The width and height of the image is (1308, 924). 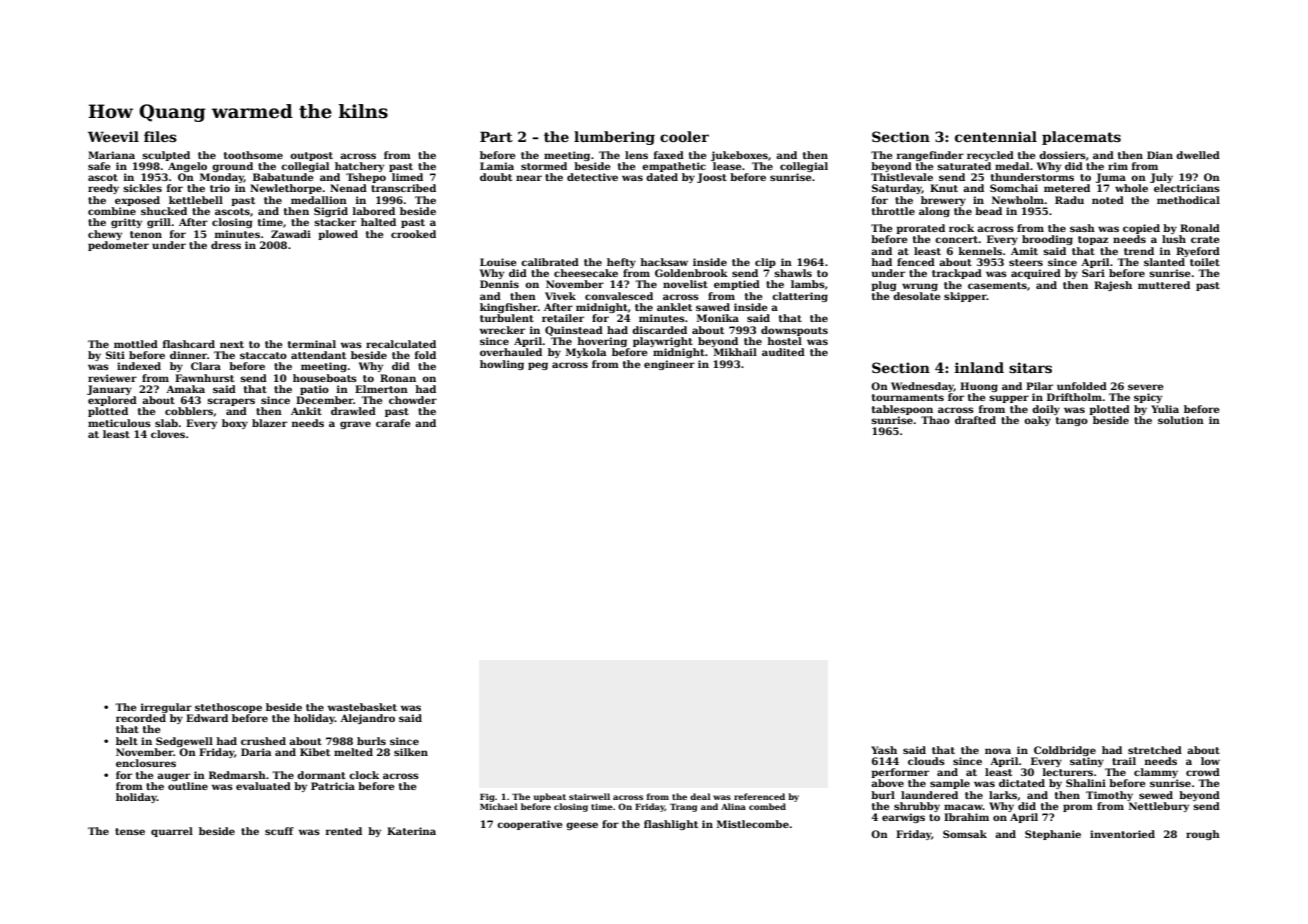 I want to click on irregular, so click(x=166, y=708).
